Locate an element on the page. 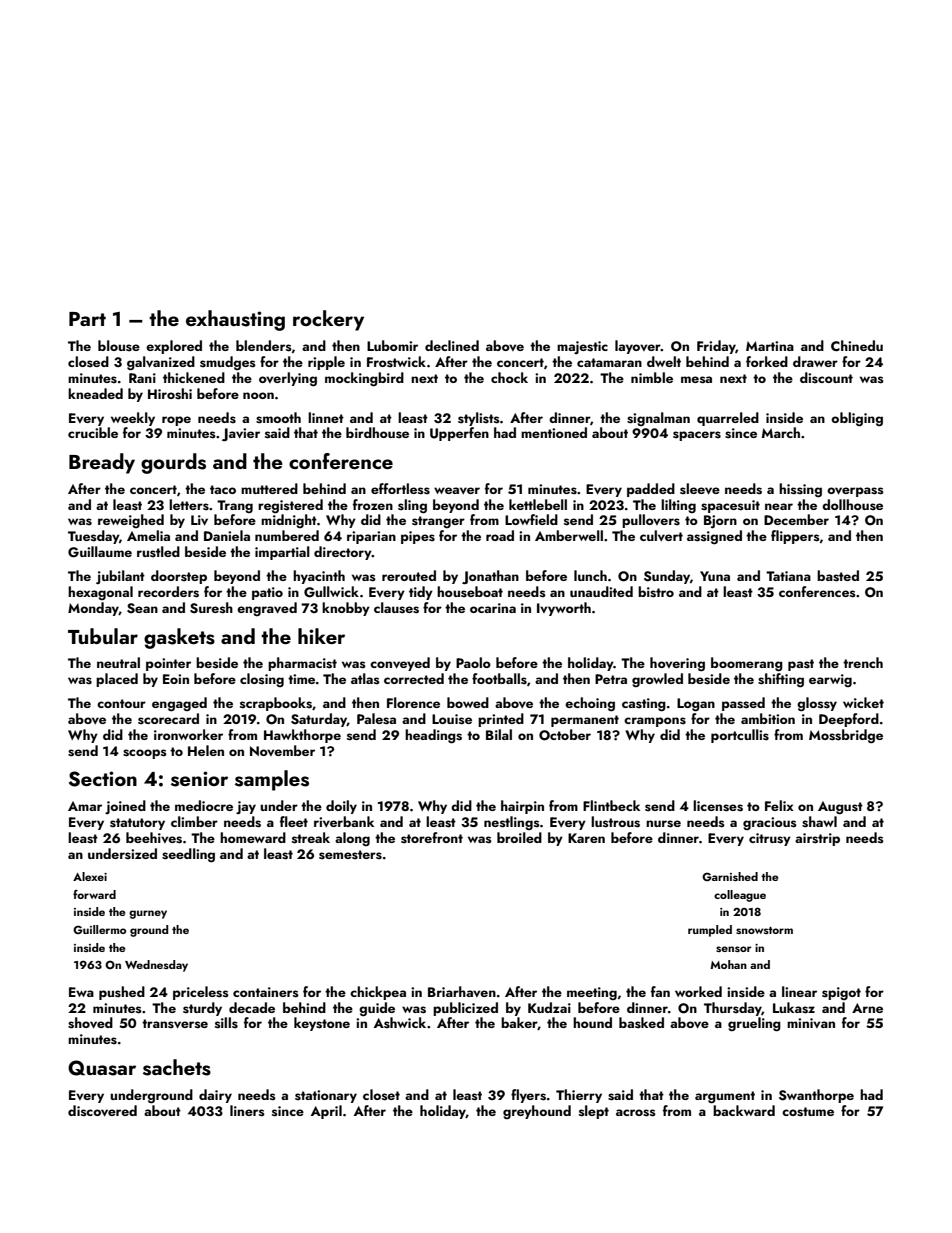 Image resolution: width=952 pixels, height=1233 pixels. explored is located at coordinates (174, 347).
